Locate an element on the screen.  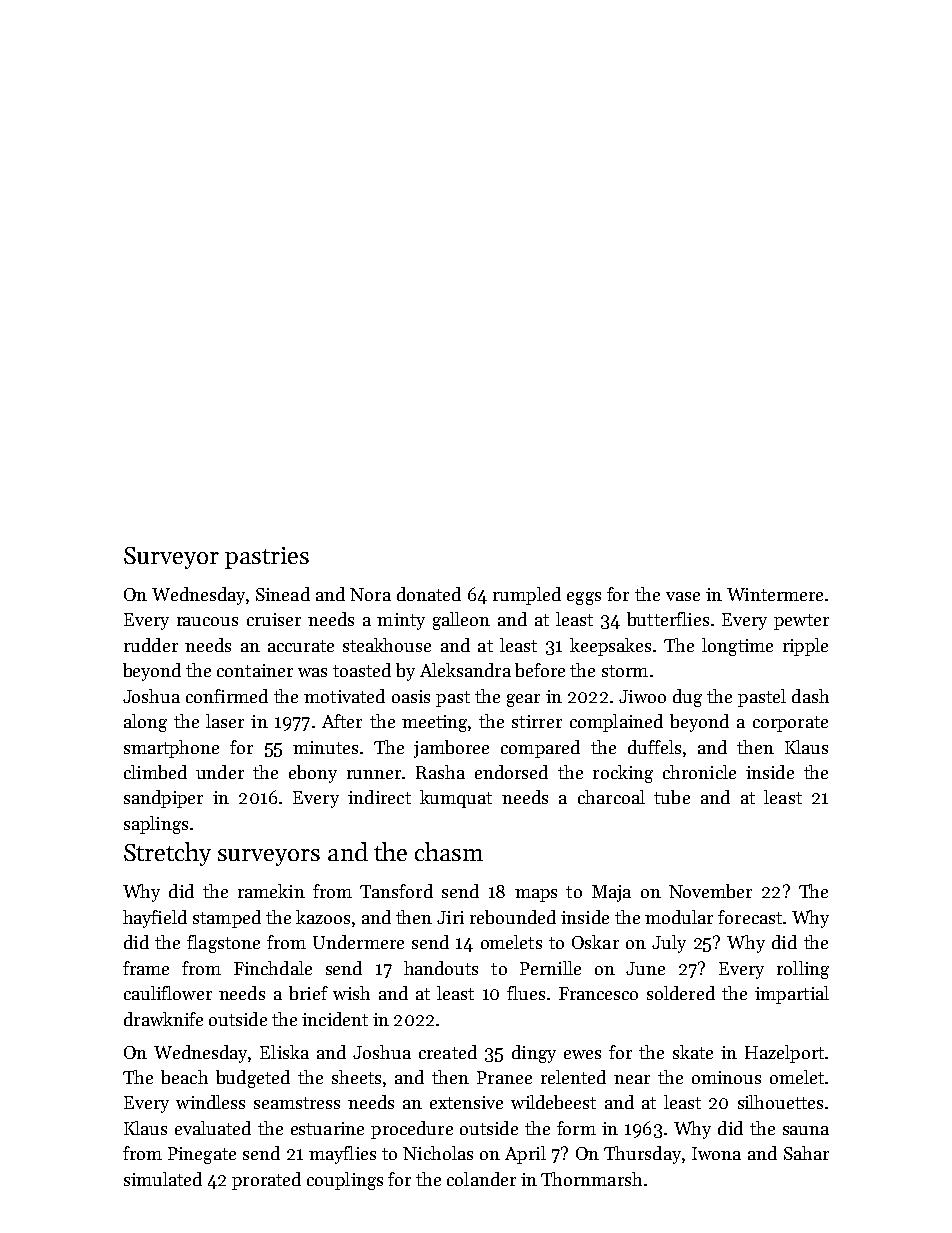
Sinead is located at coordinates (283, 594).
